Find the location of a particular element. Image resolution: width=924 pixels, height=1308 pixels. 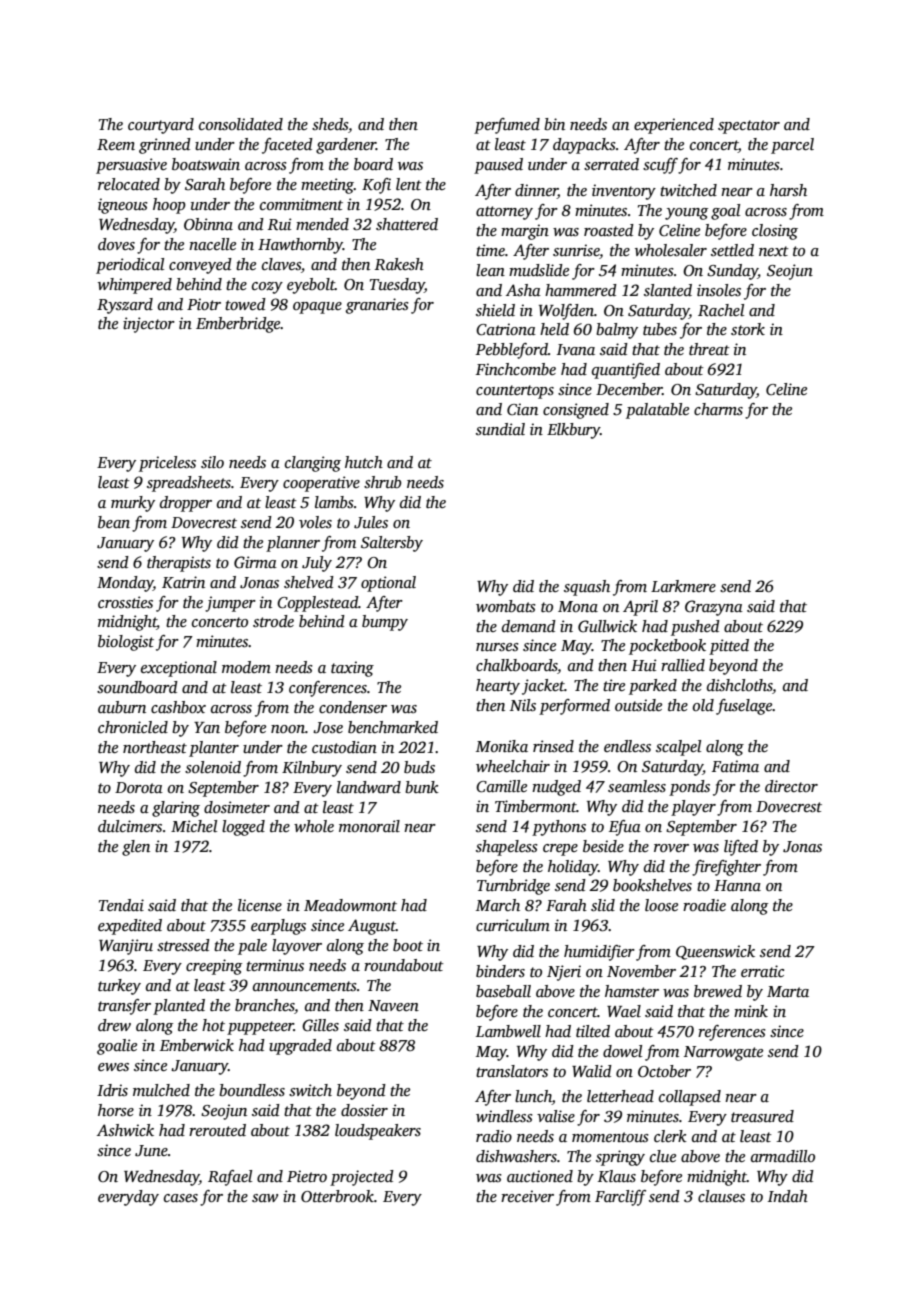

dishwashers is located at coordinates (516, 1156).
